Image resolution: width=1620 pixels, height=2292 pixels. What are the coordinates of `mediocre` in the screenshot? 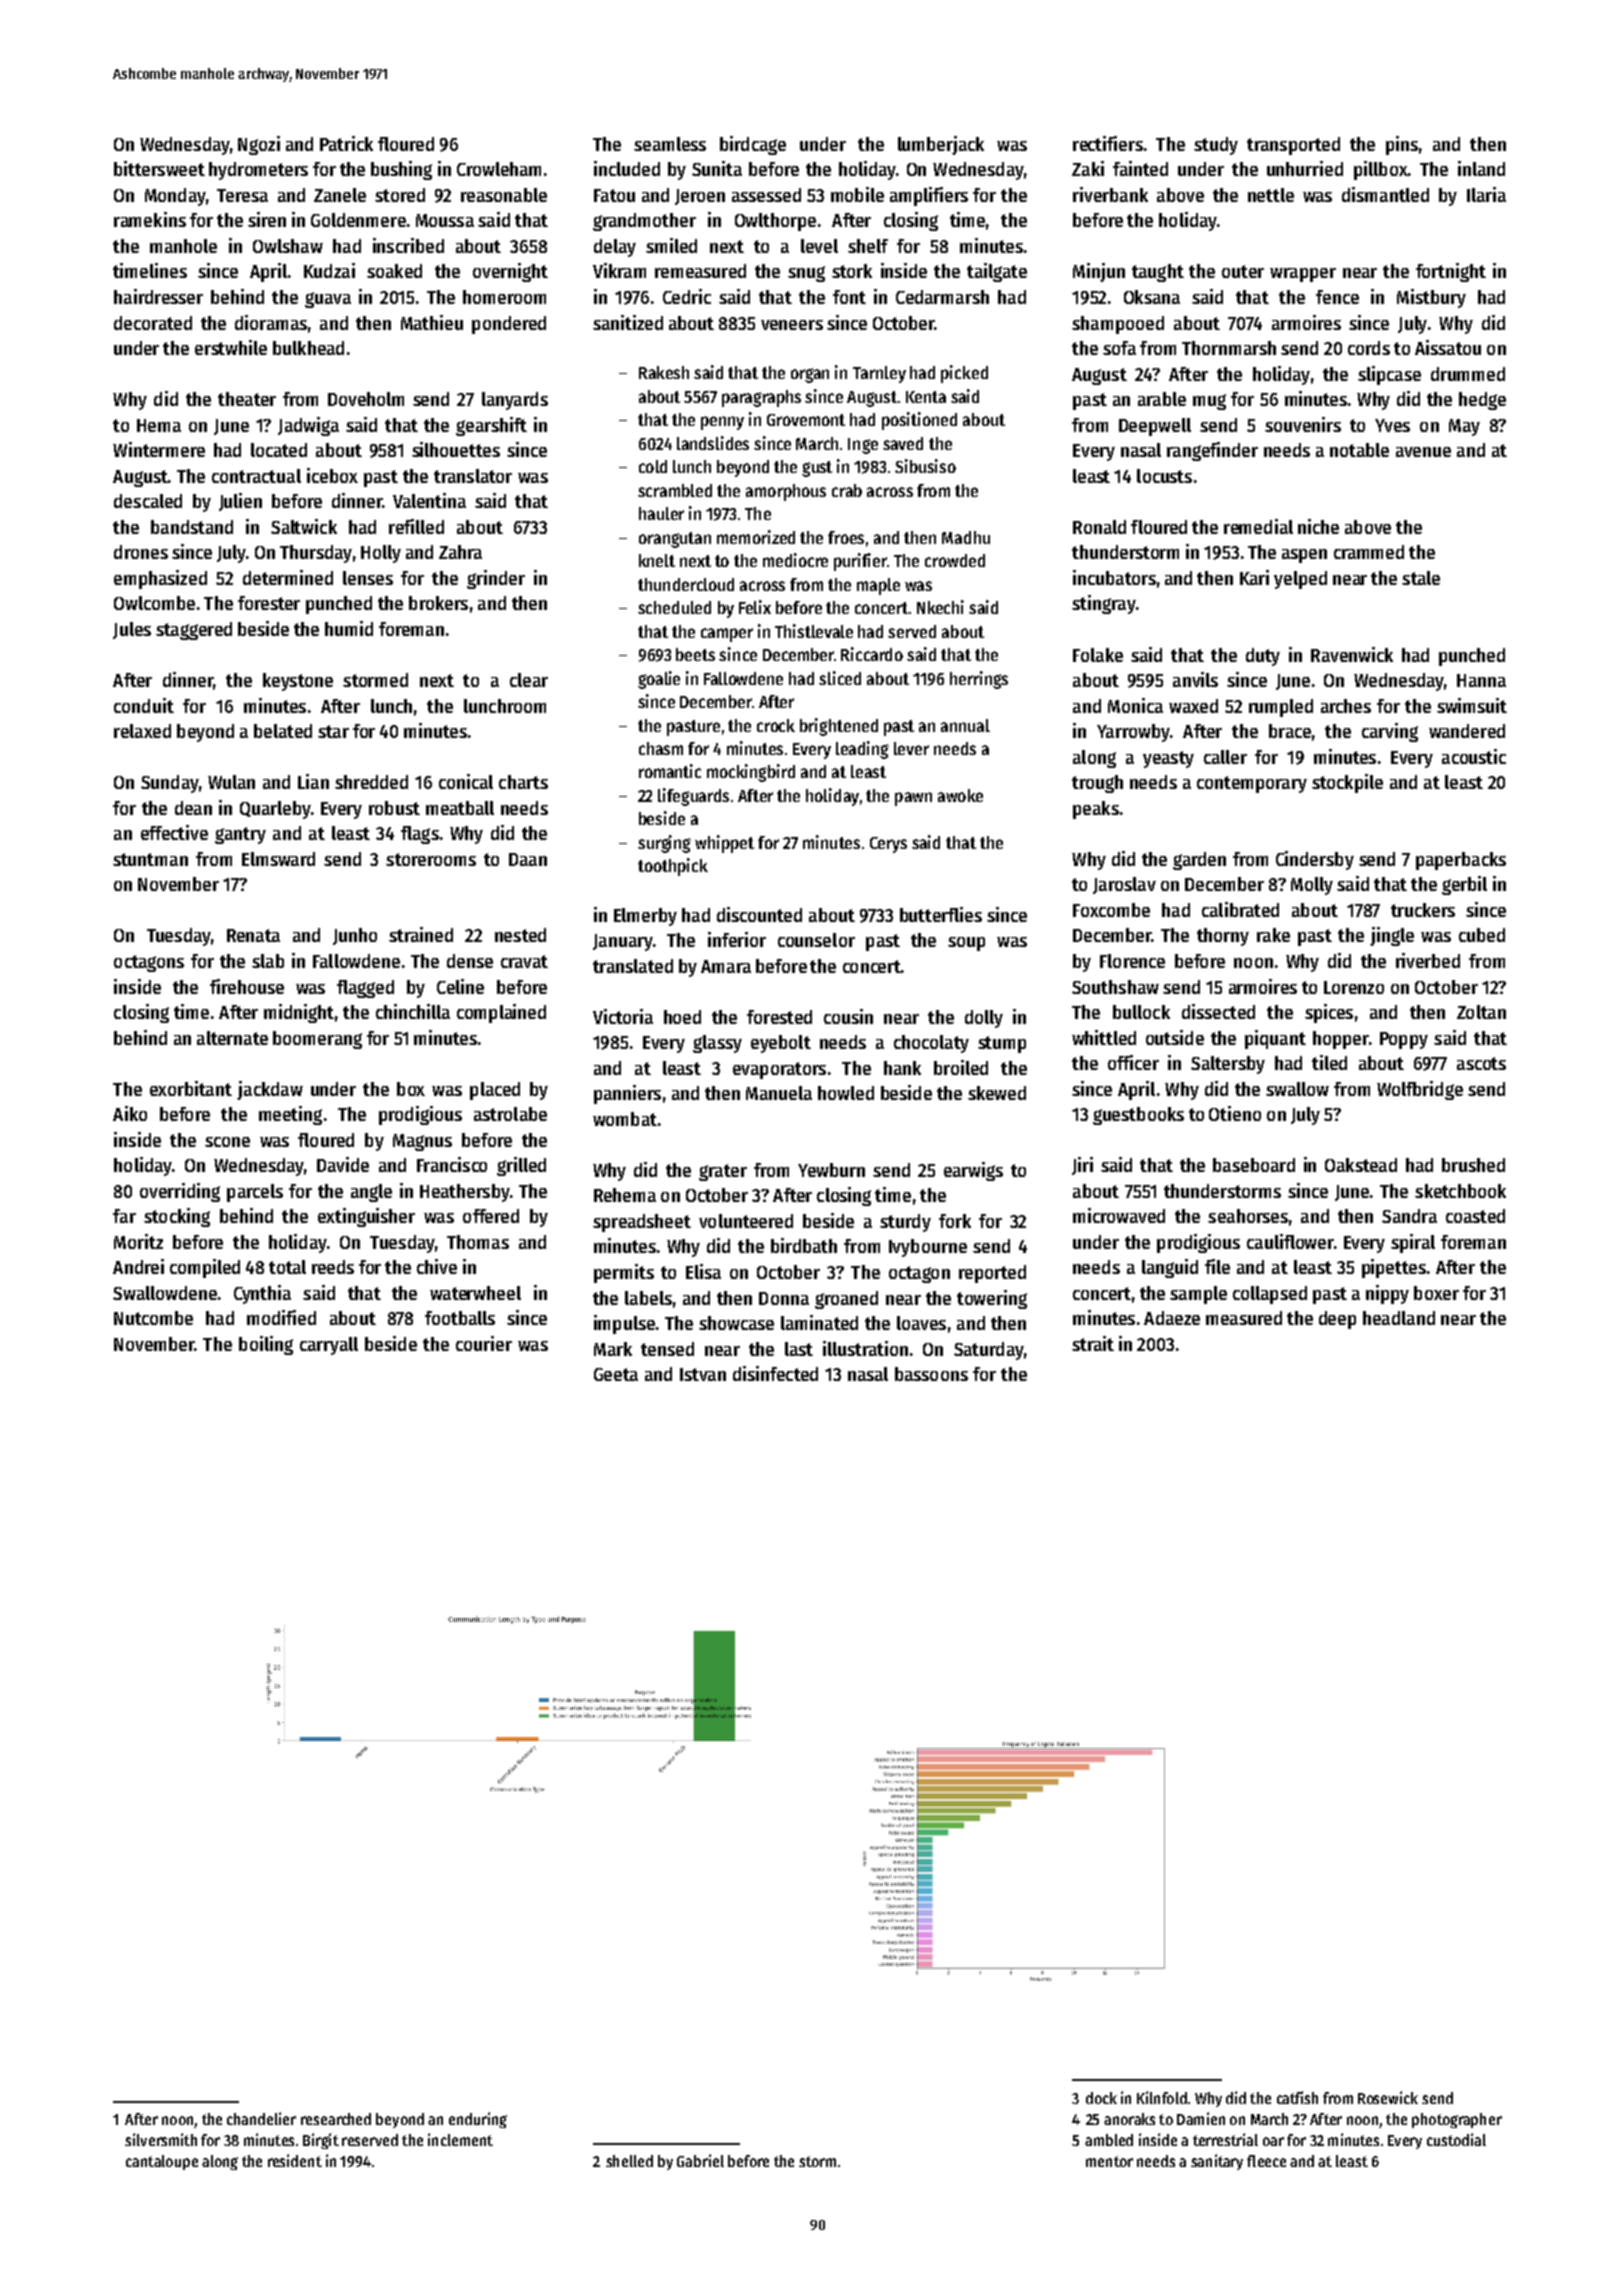 It's located at (795, 560).
